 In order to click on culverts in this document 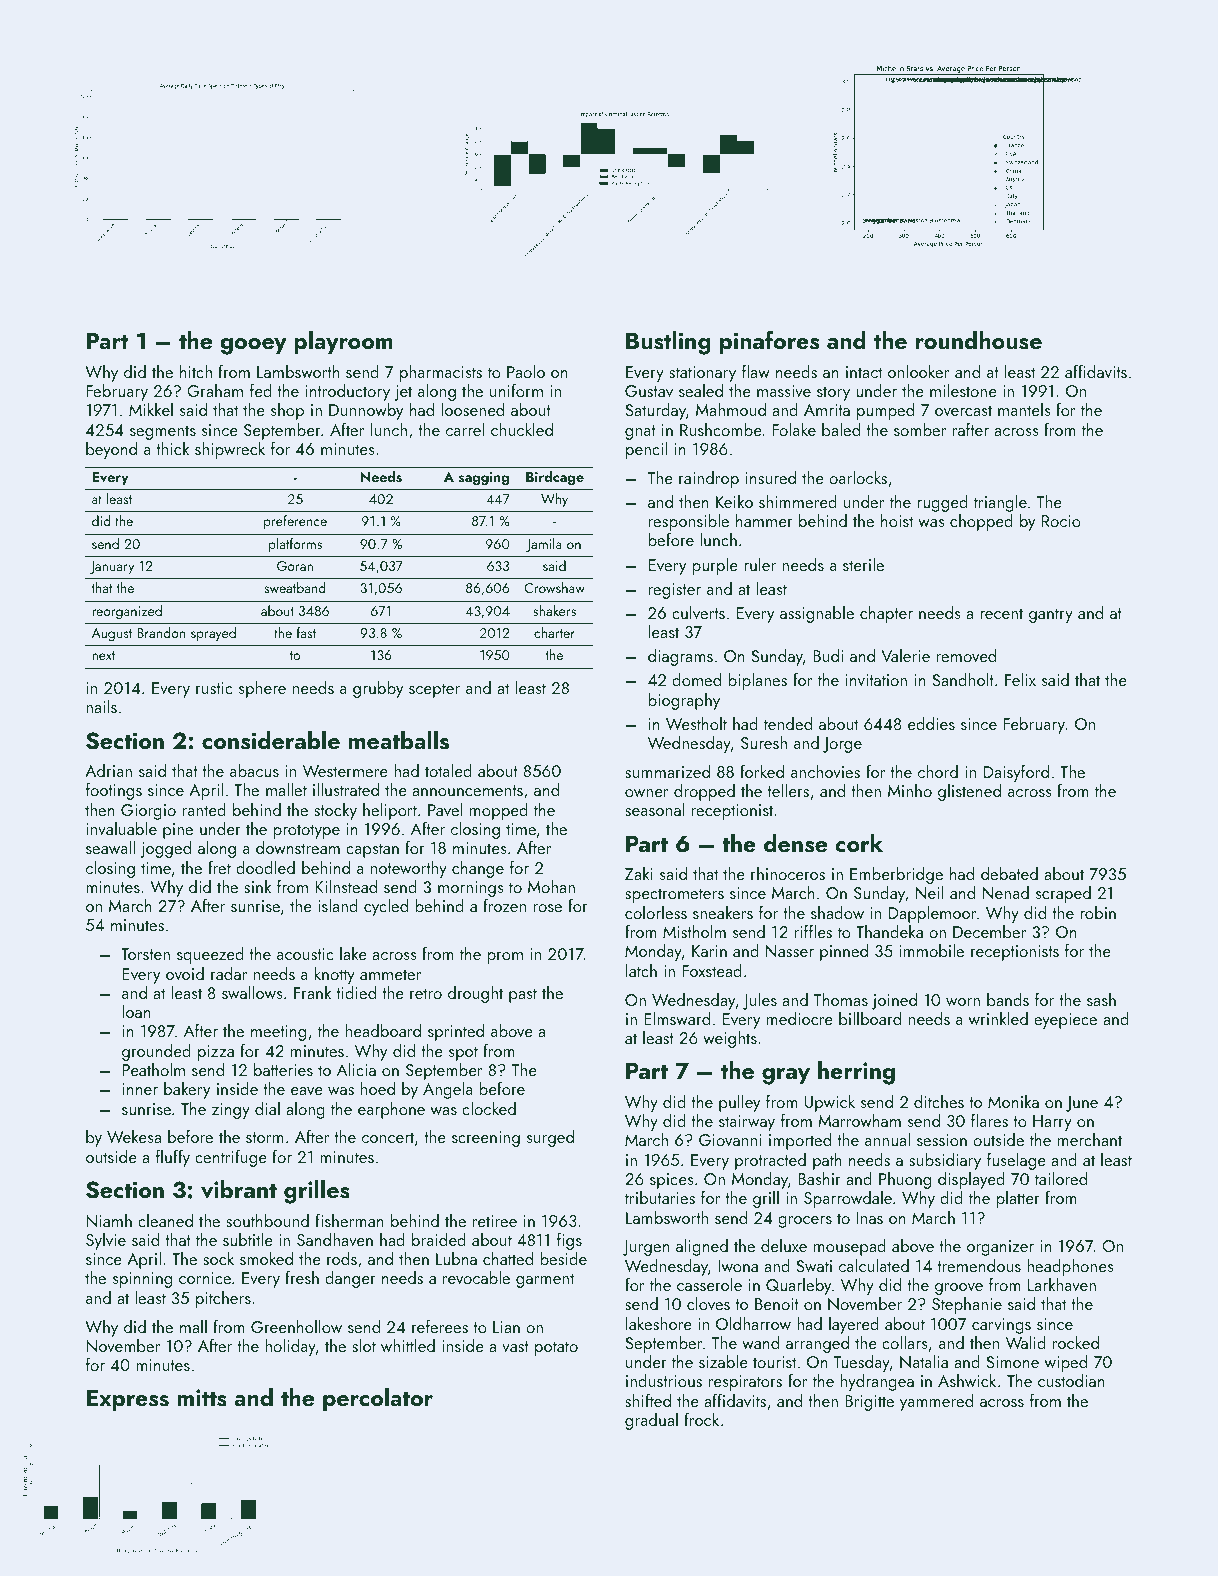, I will do `click(698, 612)`.
